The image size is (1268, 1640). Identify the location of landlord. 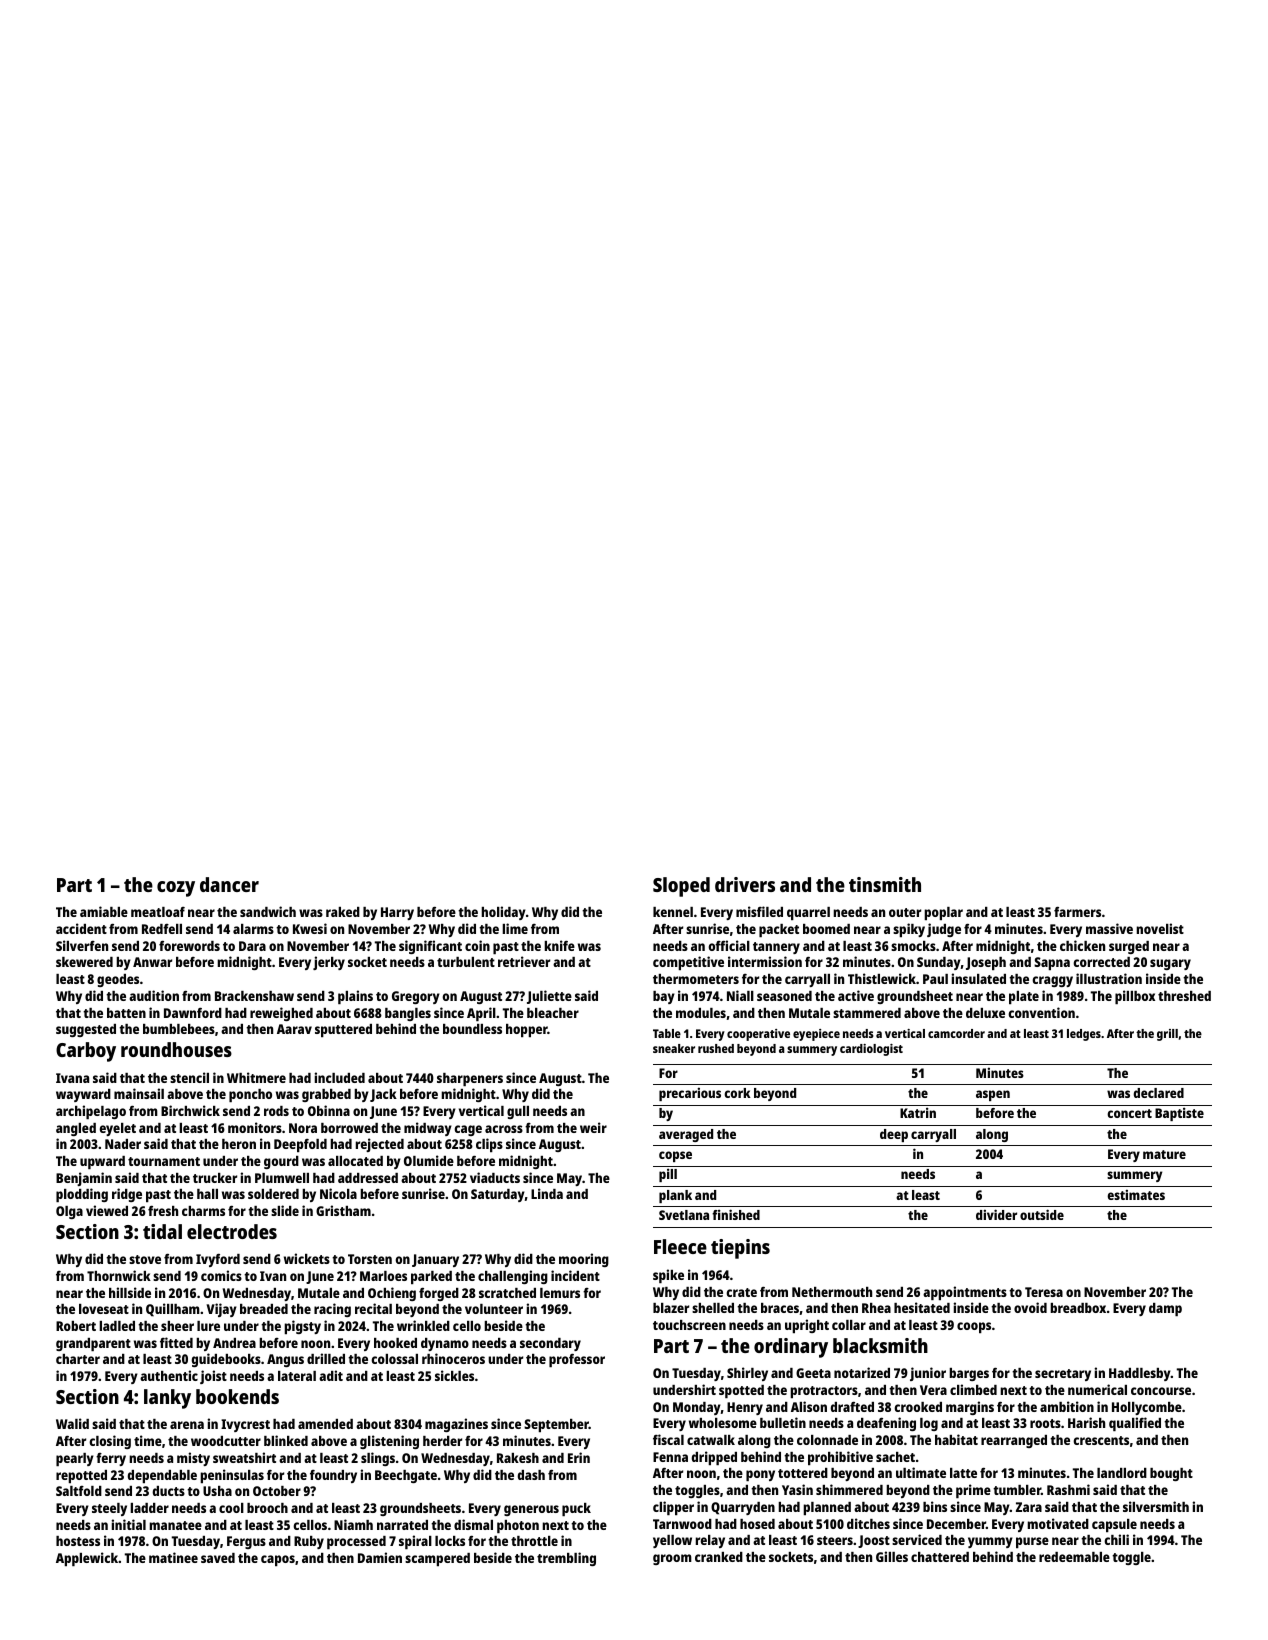
(1122, 1473).
